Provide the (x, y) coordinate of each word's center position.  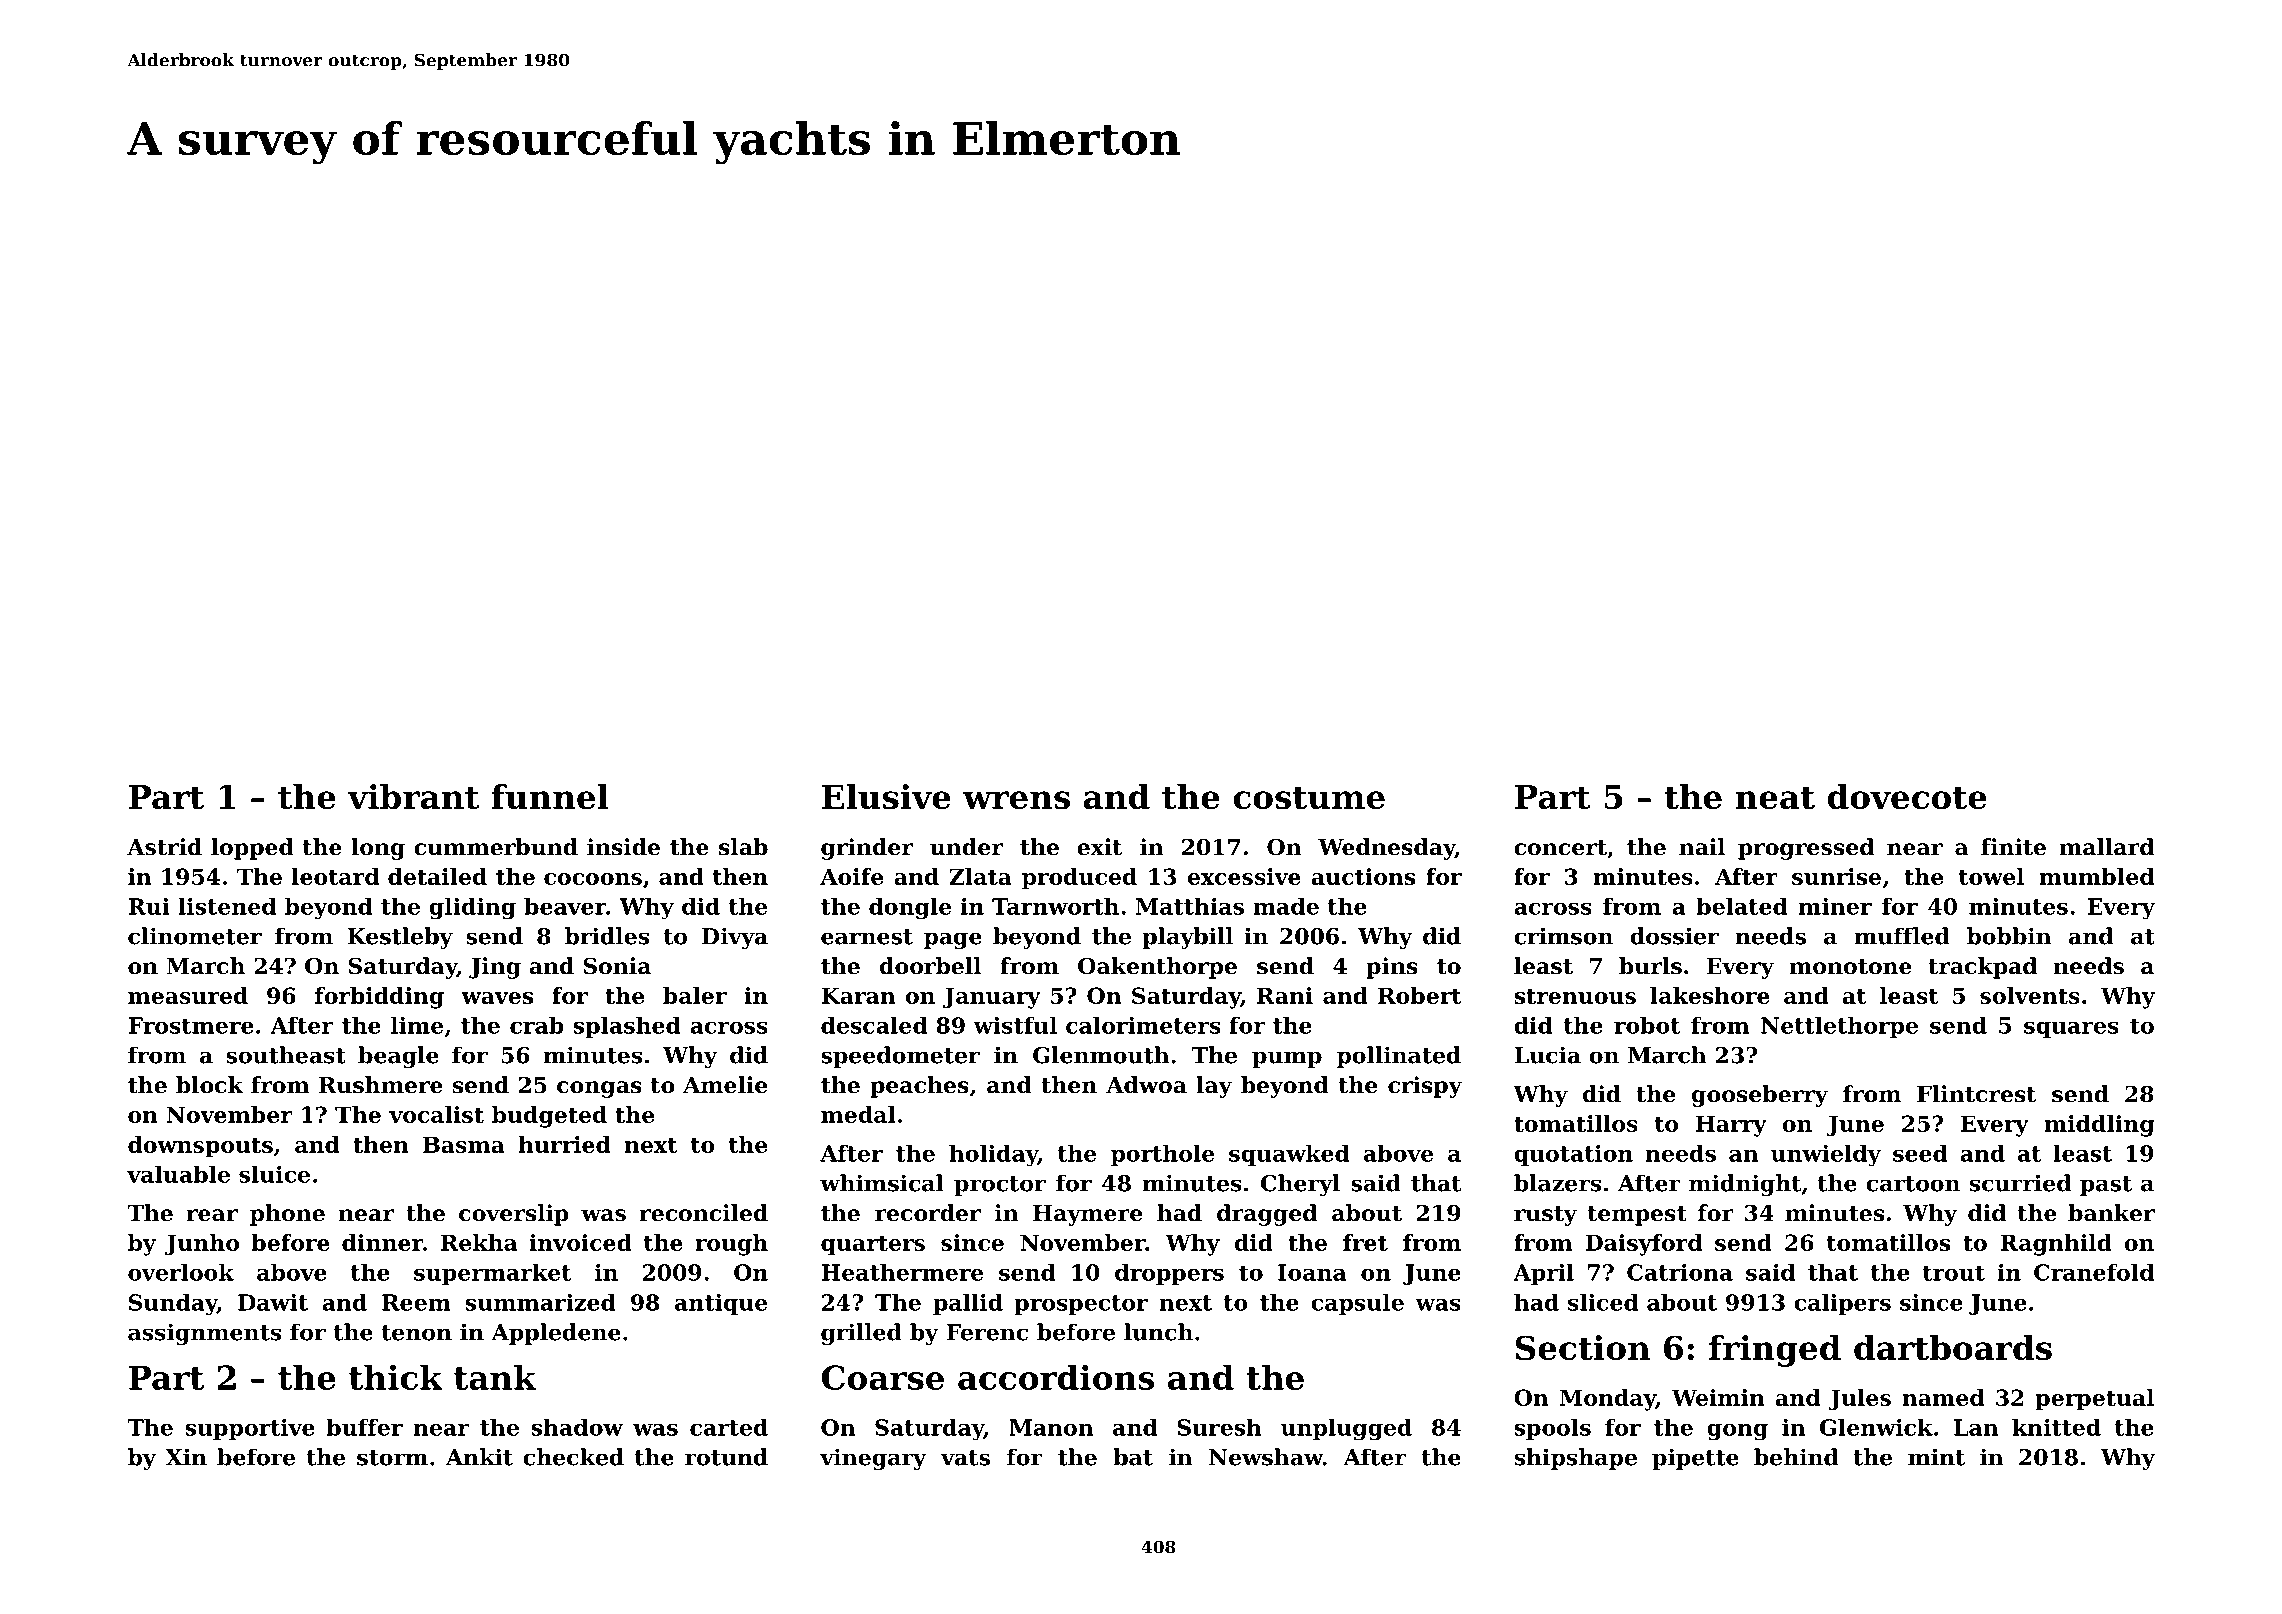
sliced (1603, 1302)
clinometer (195, 936)
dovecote (1907, 796)
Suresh (1219, 1427)
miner (1835, 906)
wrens (1016, 800)
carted (729, 1427)
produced (1079, 879)
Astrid (164, 847)
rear (212, 1215)
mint (1936, 1457)
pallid (968, 1304)
